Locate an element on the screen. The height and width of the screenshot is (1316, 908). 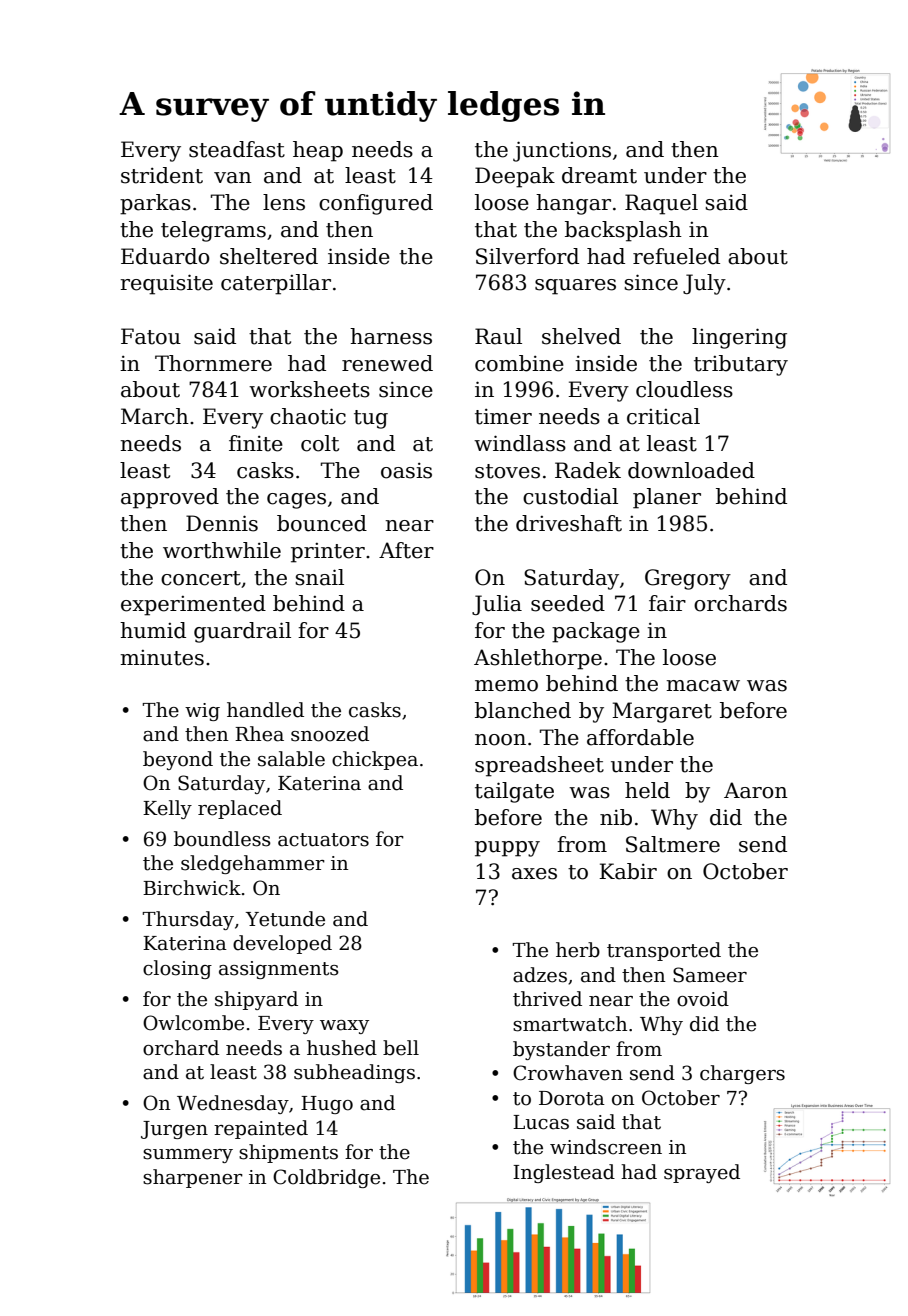
worksheets is located at coordinates (309, 389).
